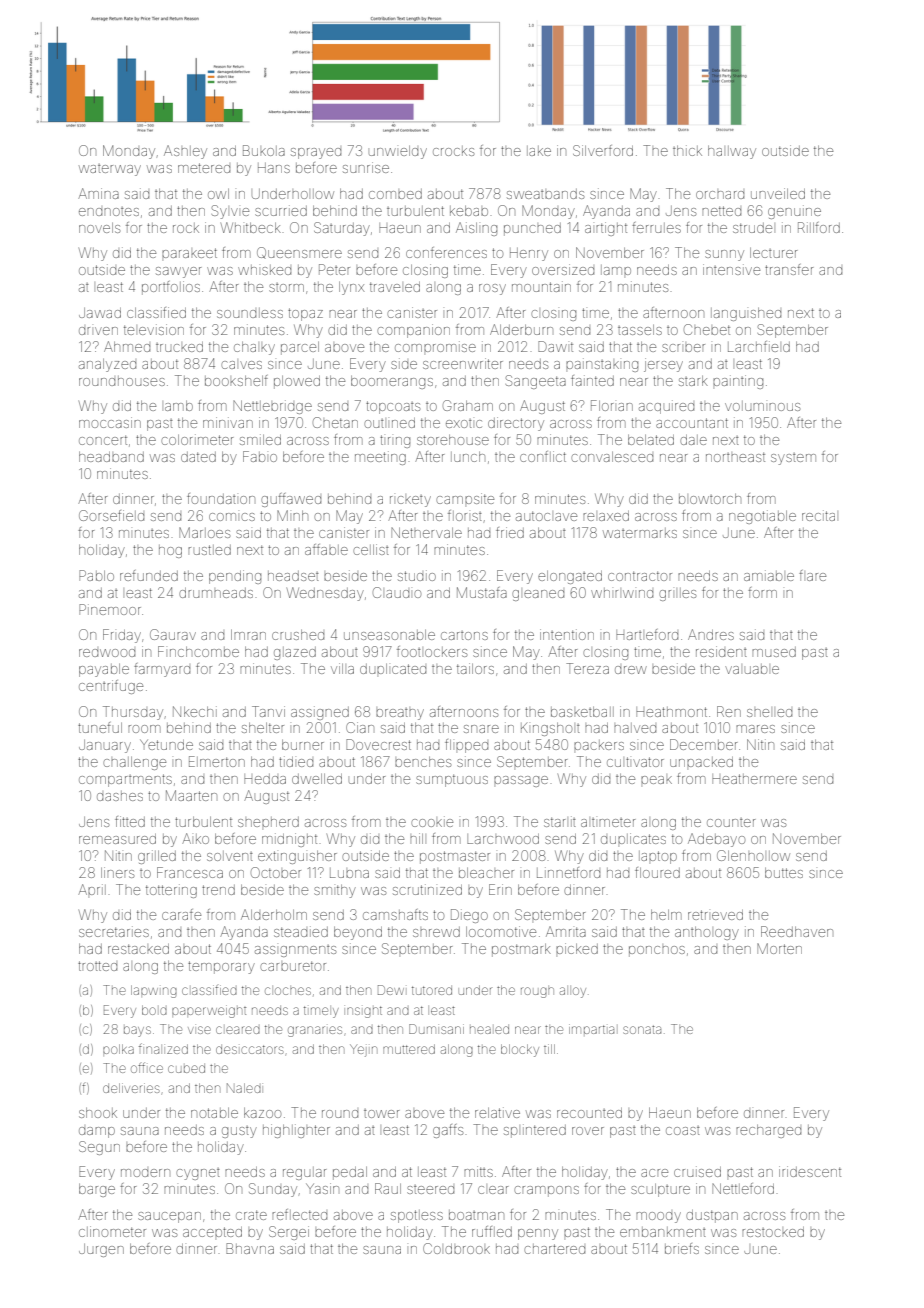 This screenshot has height=1308, width=924. Describe the element at coordinates (711, 634) in the screenshot. I see `Andres` at that location.
